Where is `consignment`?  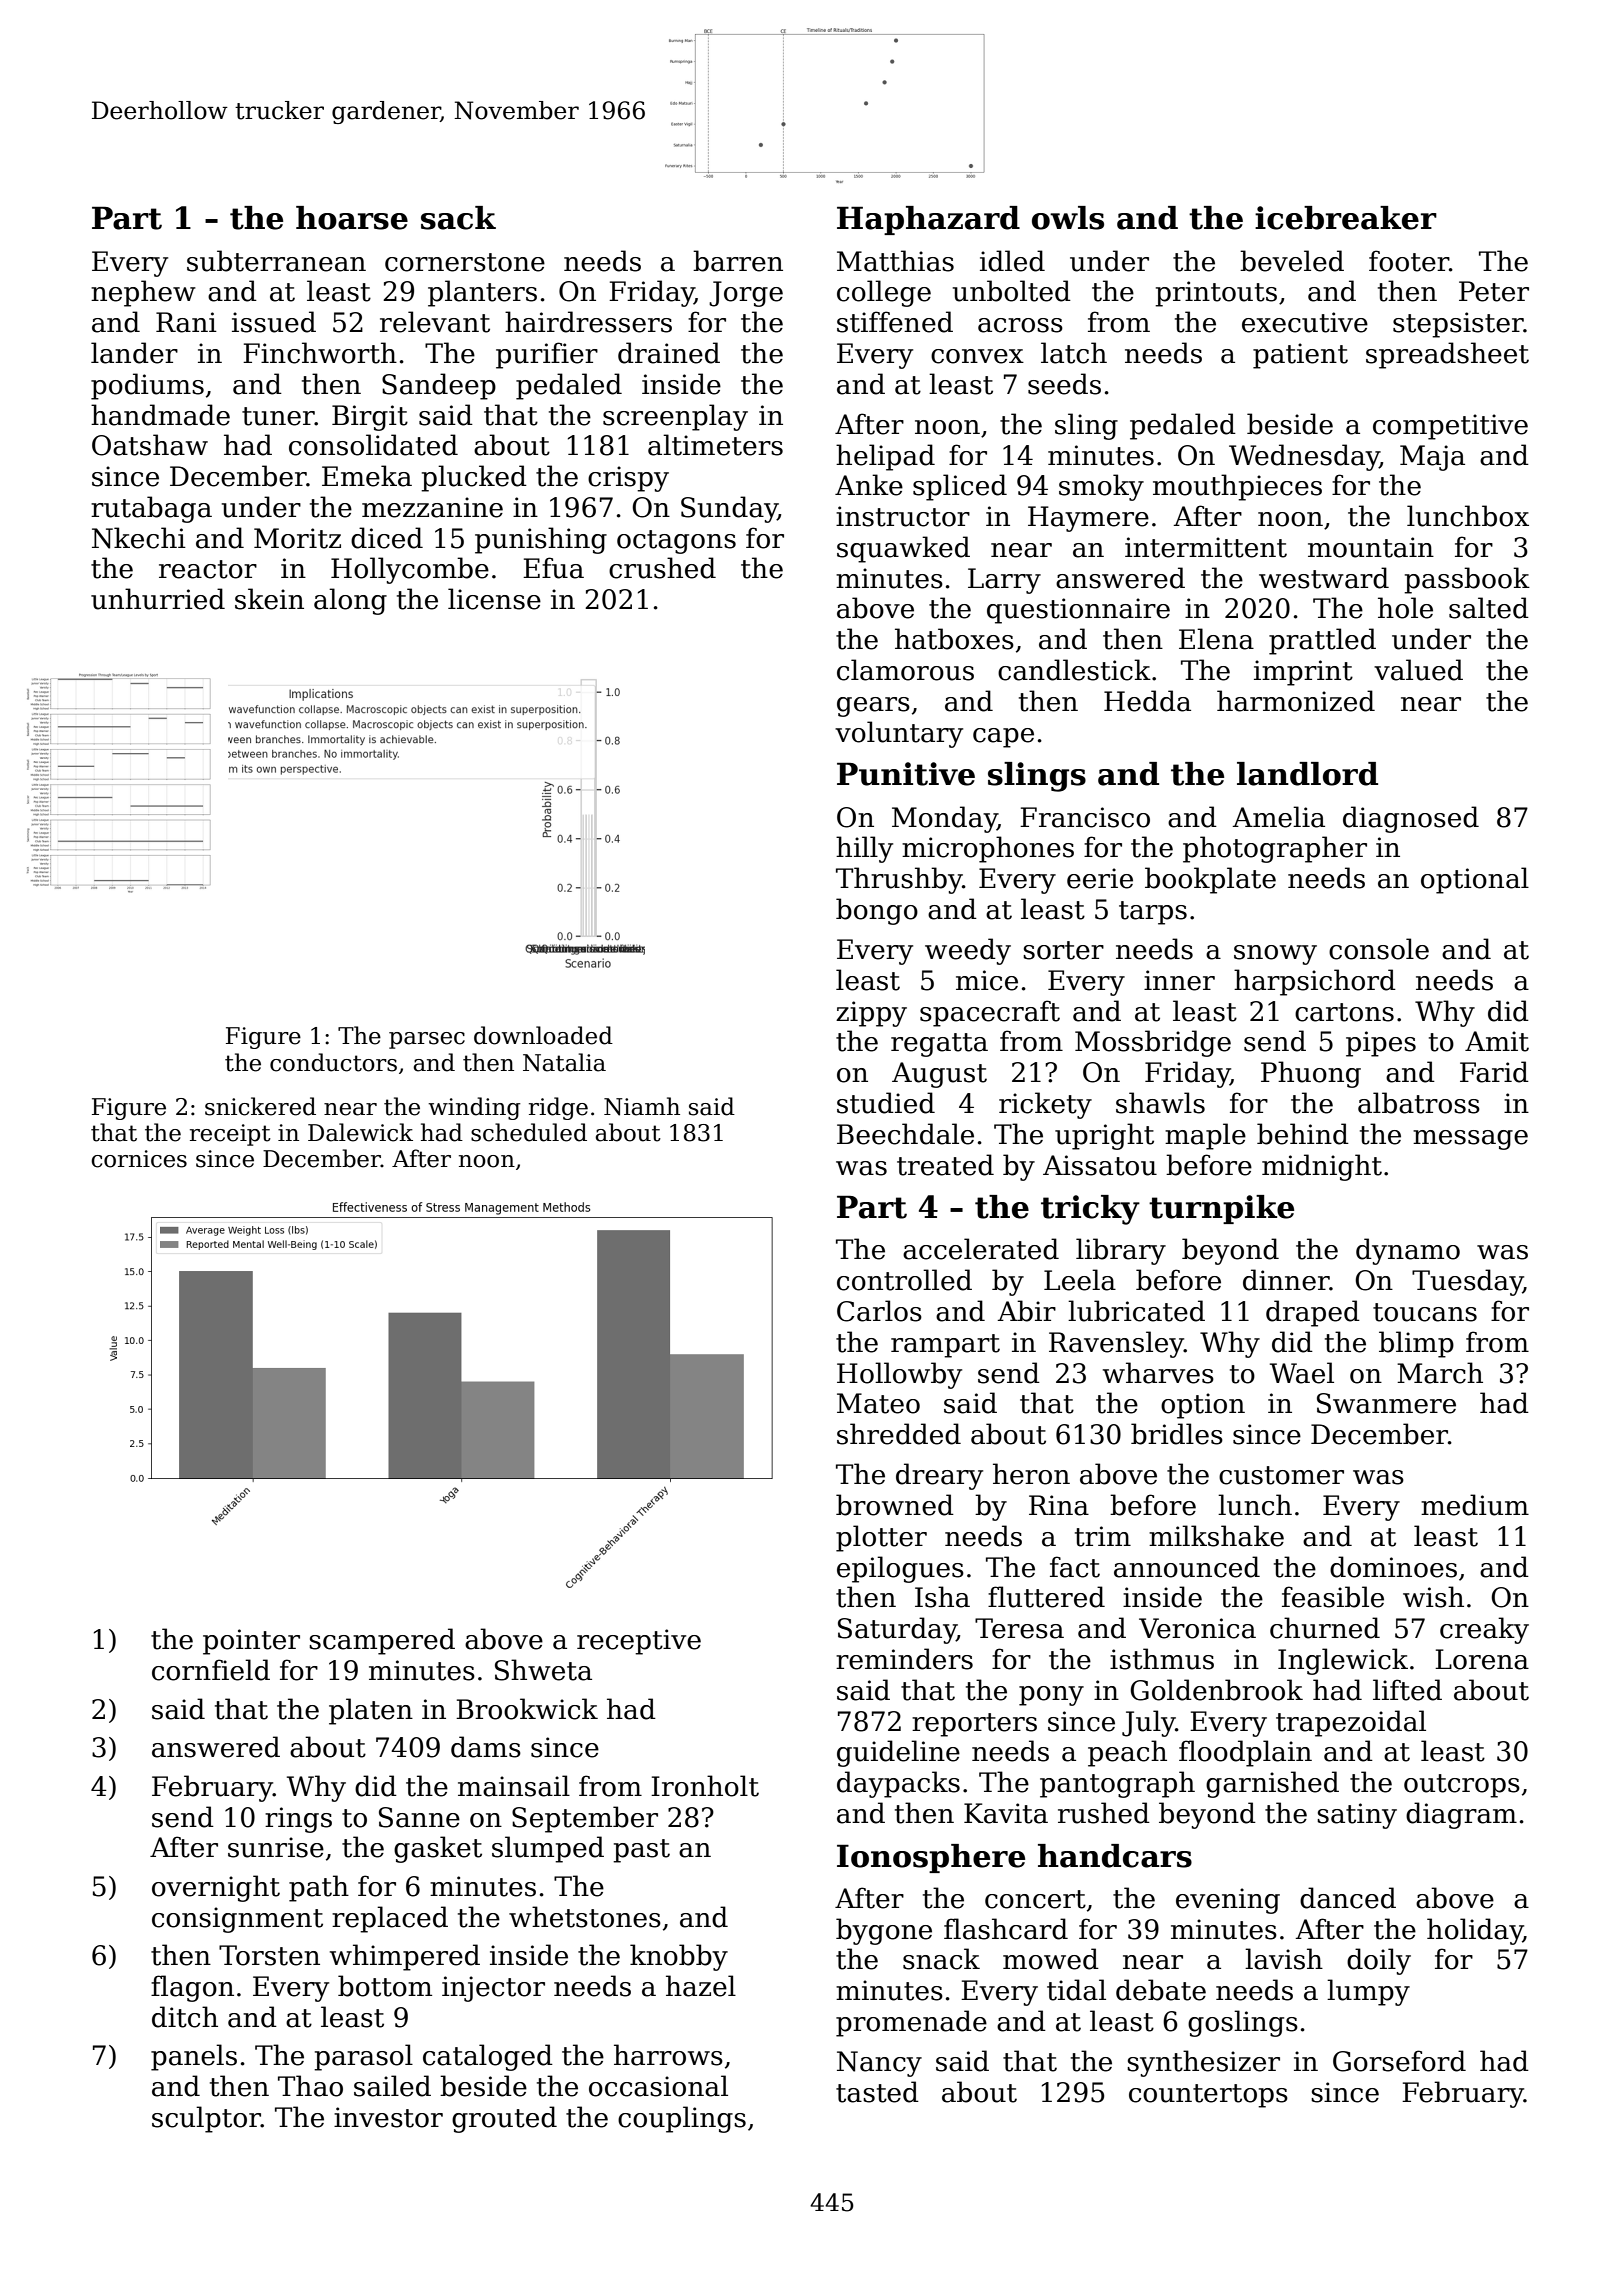
consignment is located at coordinates (237, 1920).
